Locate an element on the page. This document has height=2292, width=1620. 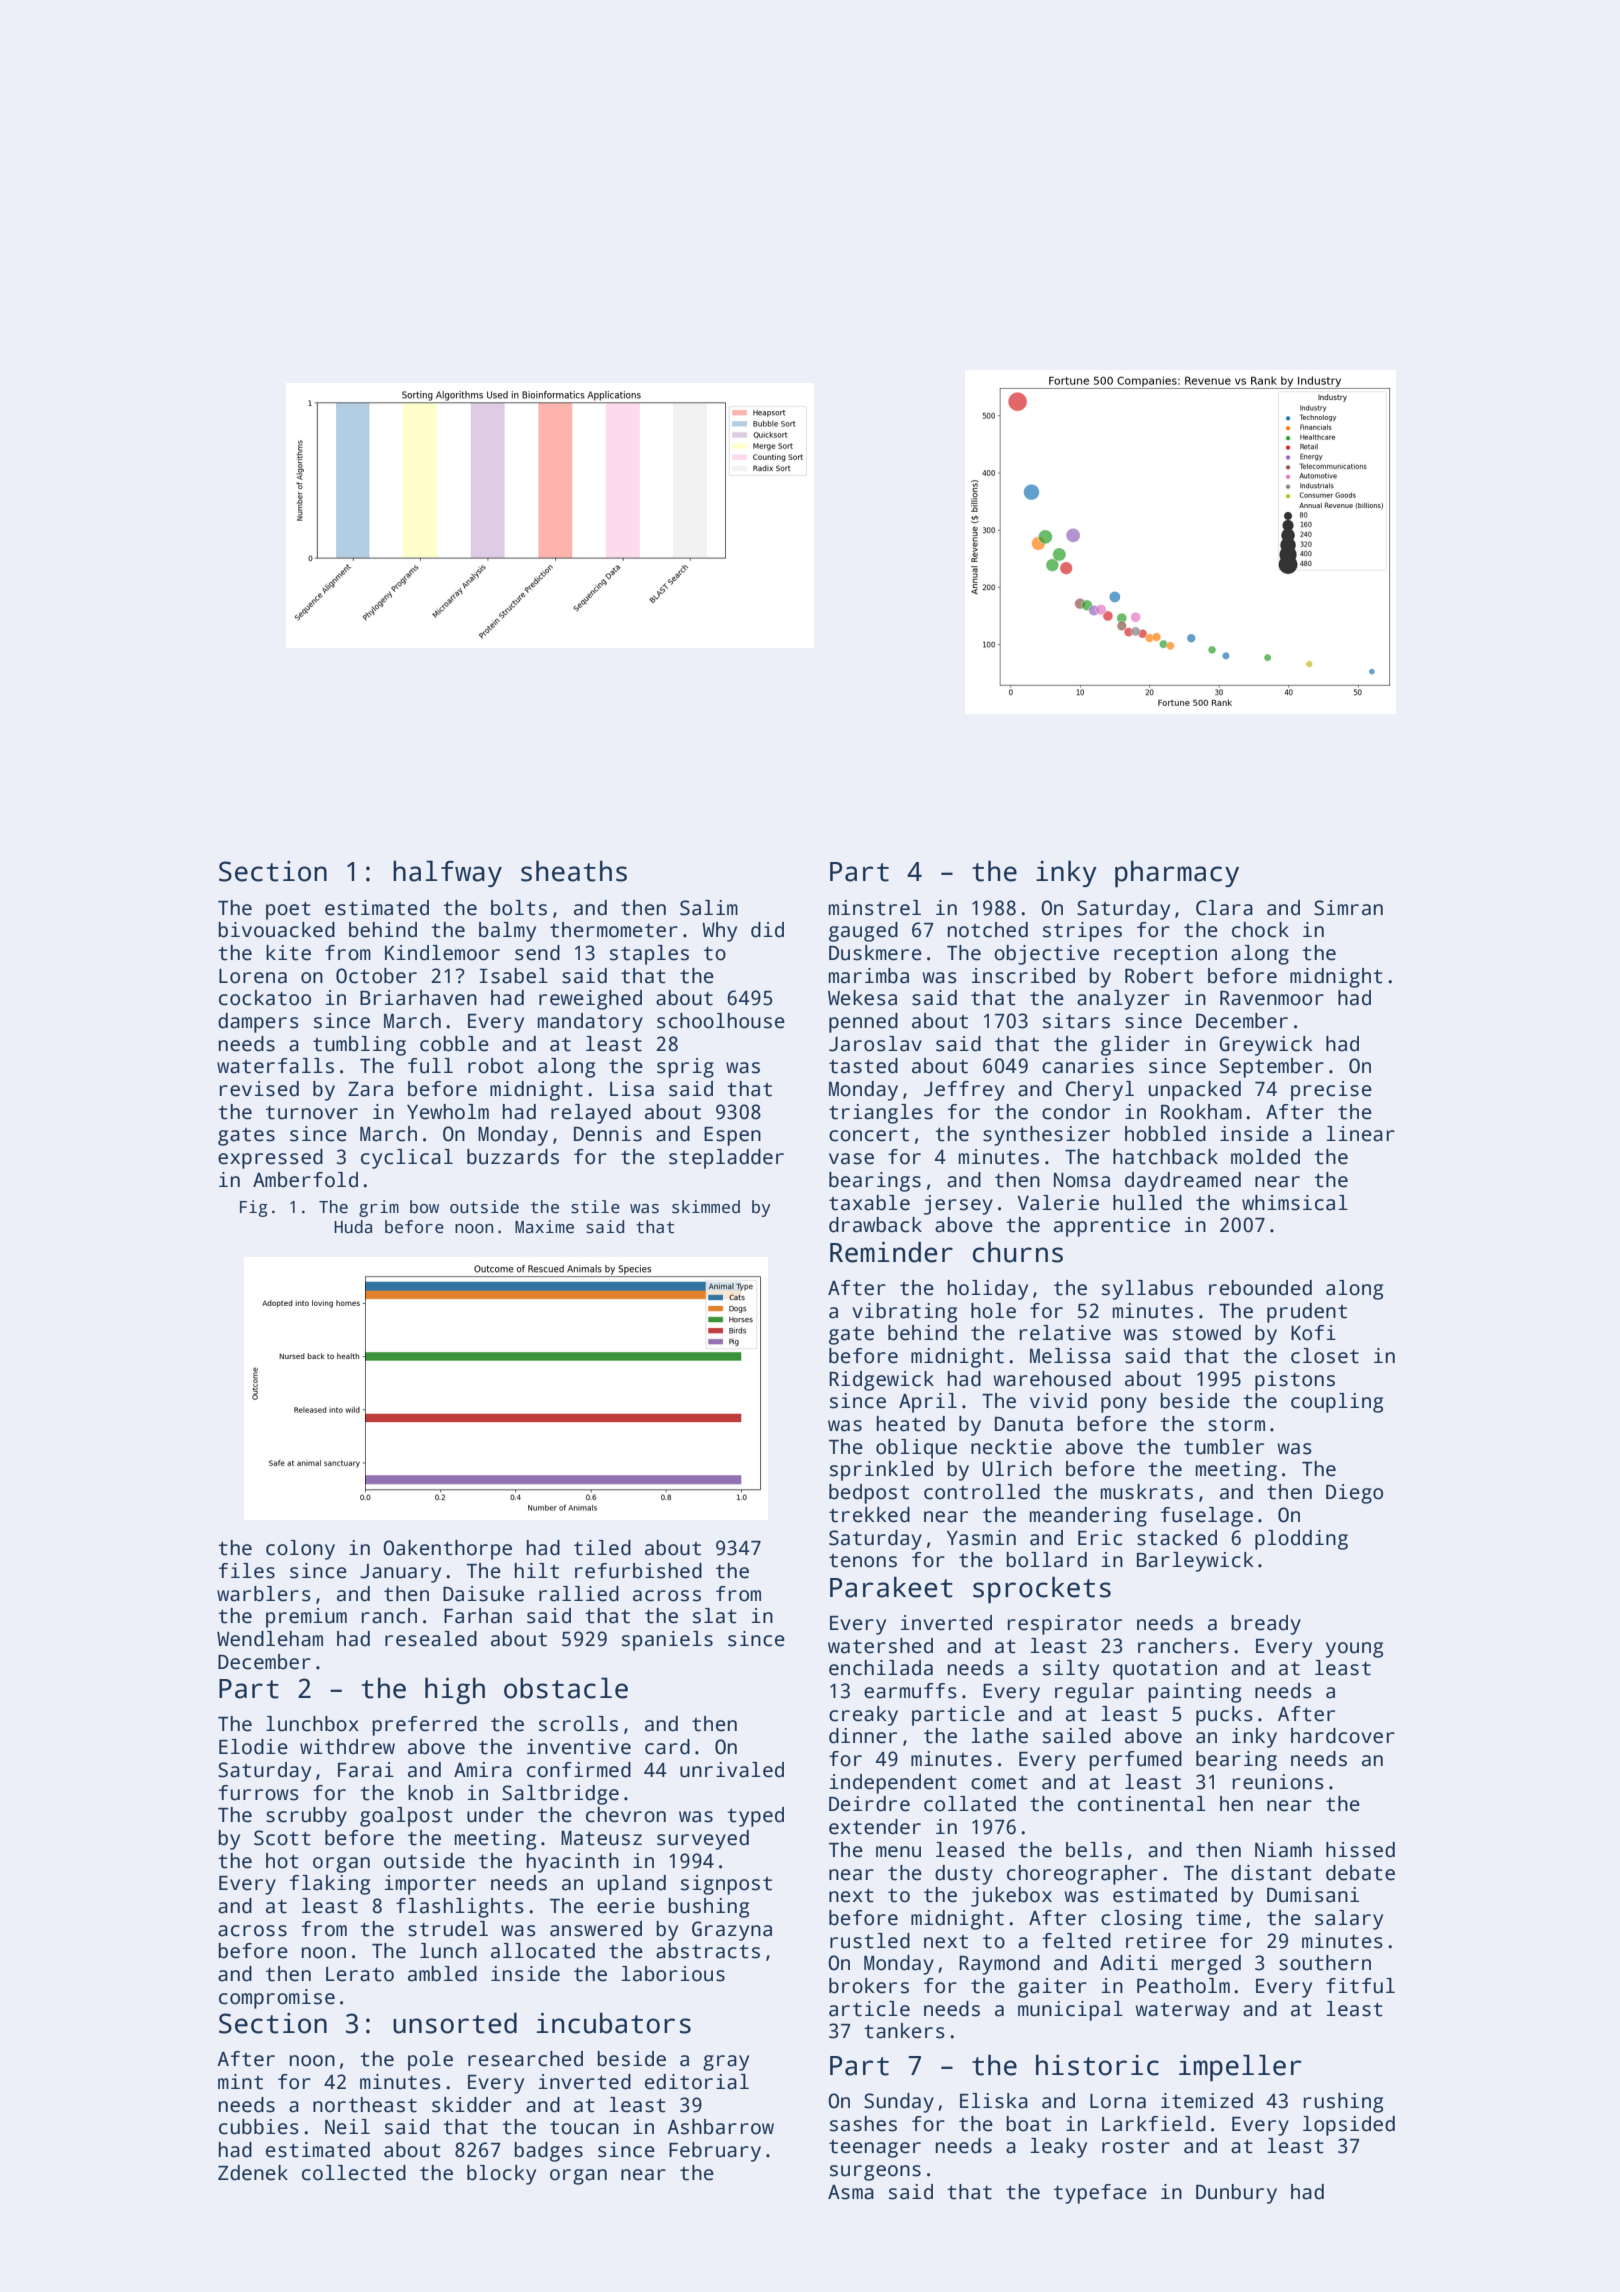
signpost is located at coordinates (726, 1885).
